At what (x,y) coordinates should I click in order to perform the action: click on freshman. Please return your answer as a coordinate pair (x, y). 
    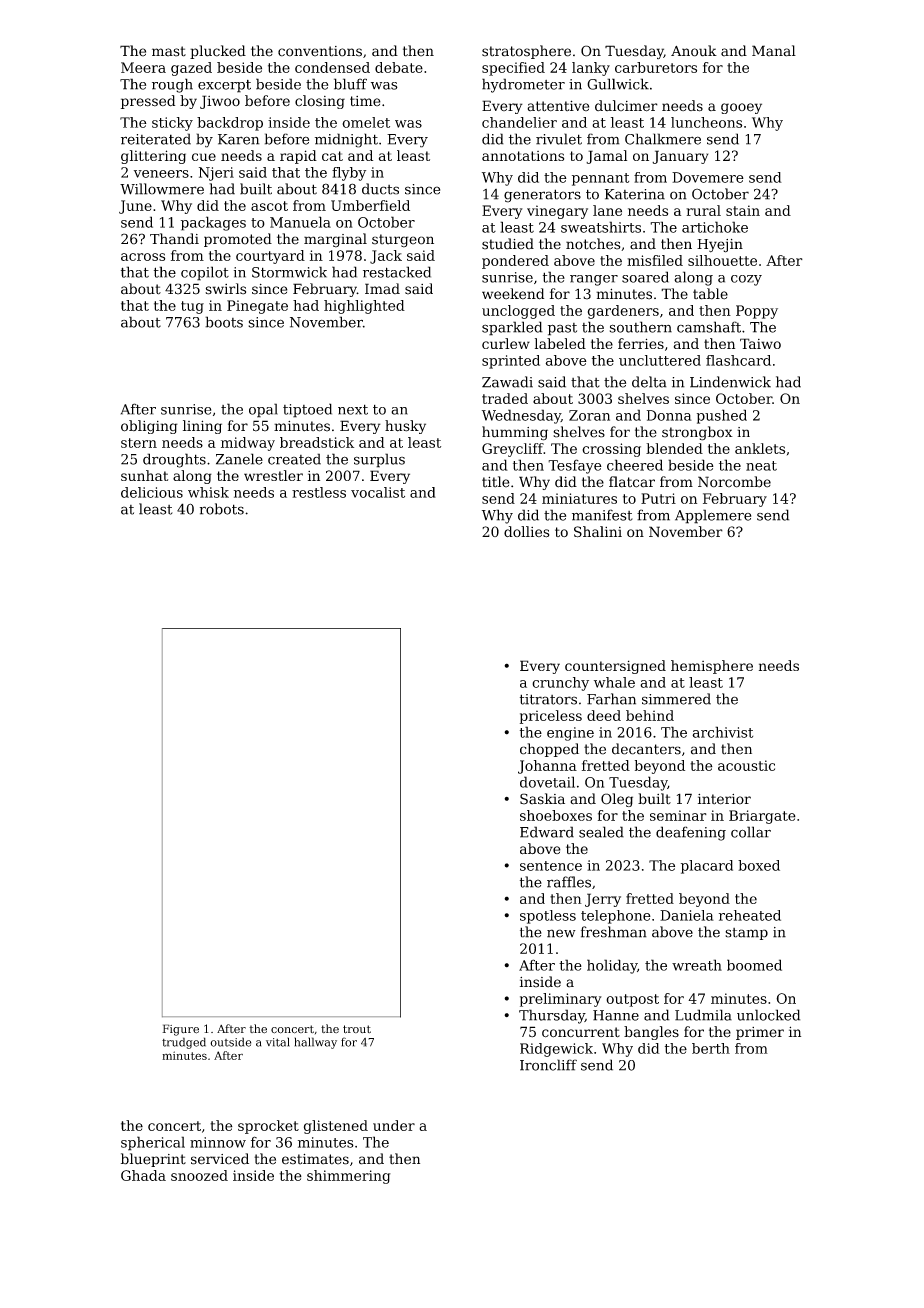
    Looking at the image, I should click on (614, 932).
